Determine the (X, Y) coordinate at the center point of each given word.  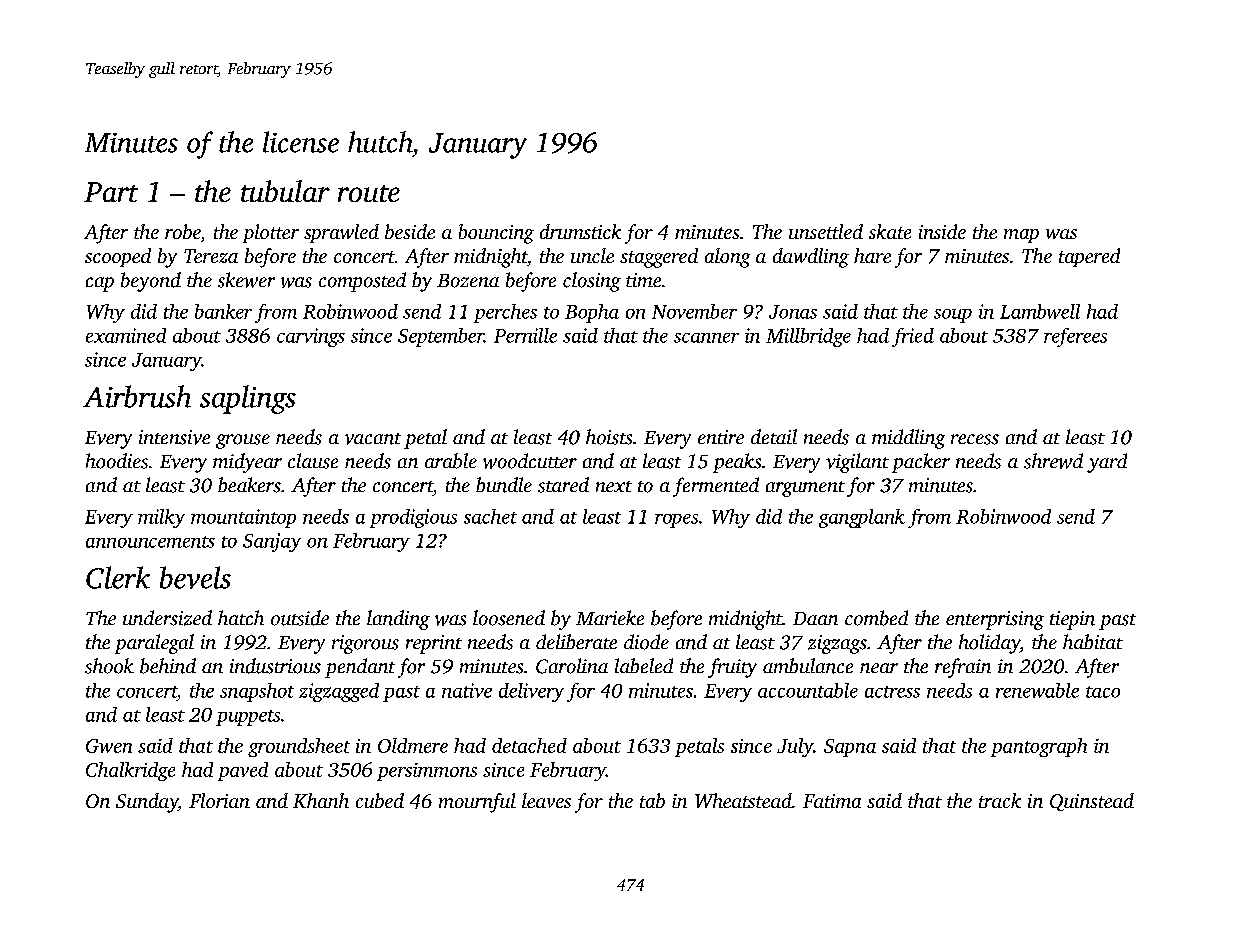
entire (721, 437)
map (1021, 236)
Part (111, 192)
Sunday (147, 803)
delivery (531, 692)
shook (109, 666)
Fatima (832, 801)
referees (1075, 337)
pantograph (1039, 747)
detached (529, 745)
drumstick (580, 231)
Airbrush (137, 396)
